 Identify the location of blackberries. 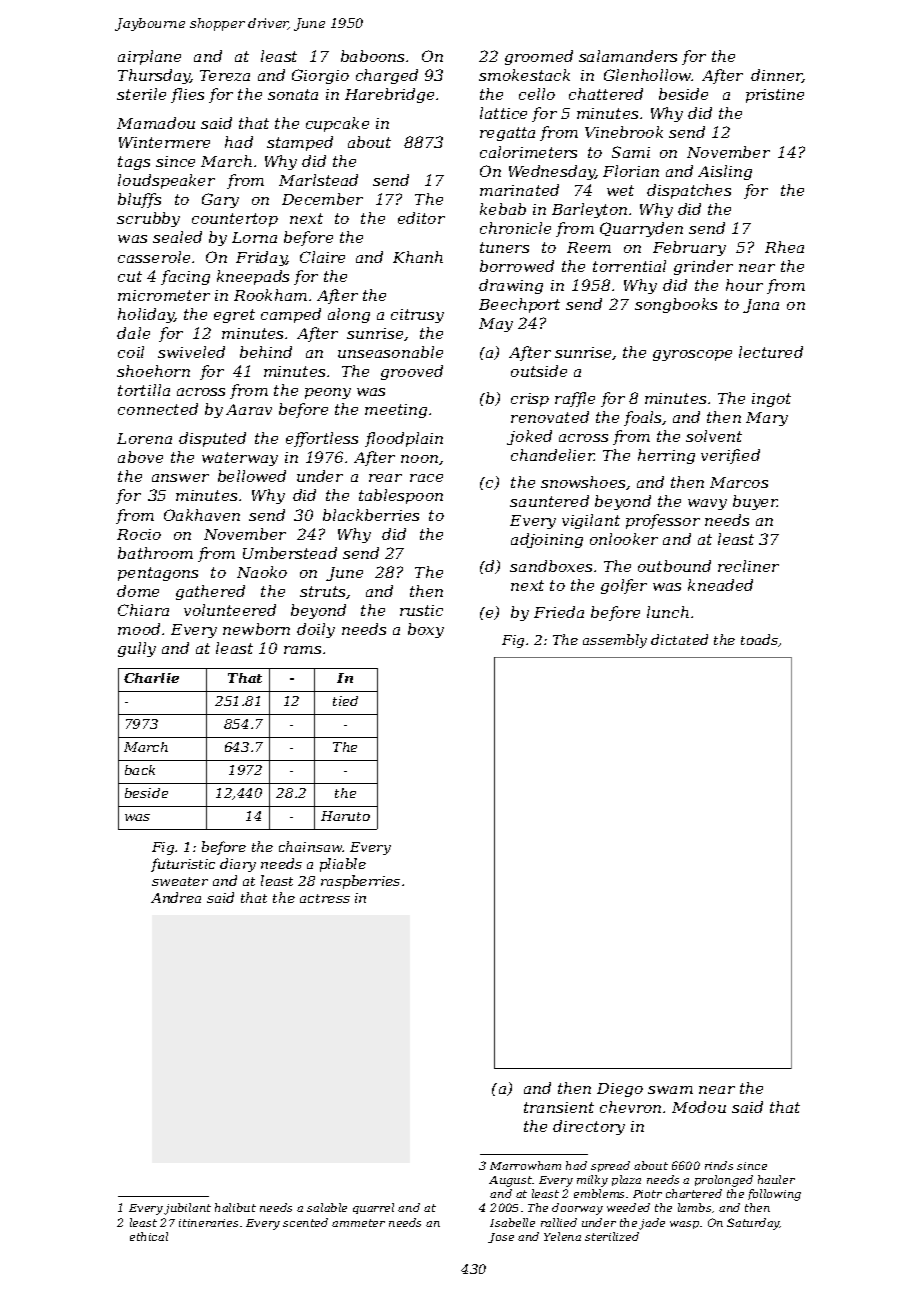
(371, 515).
